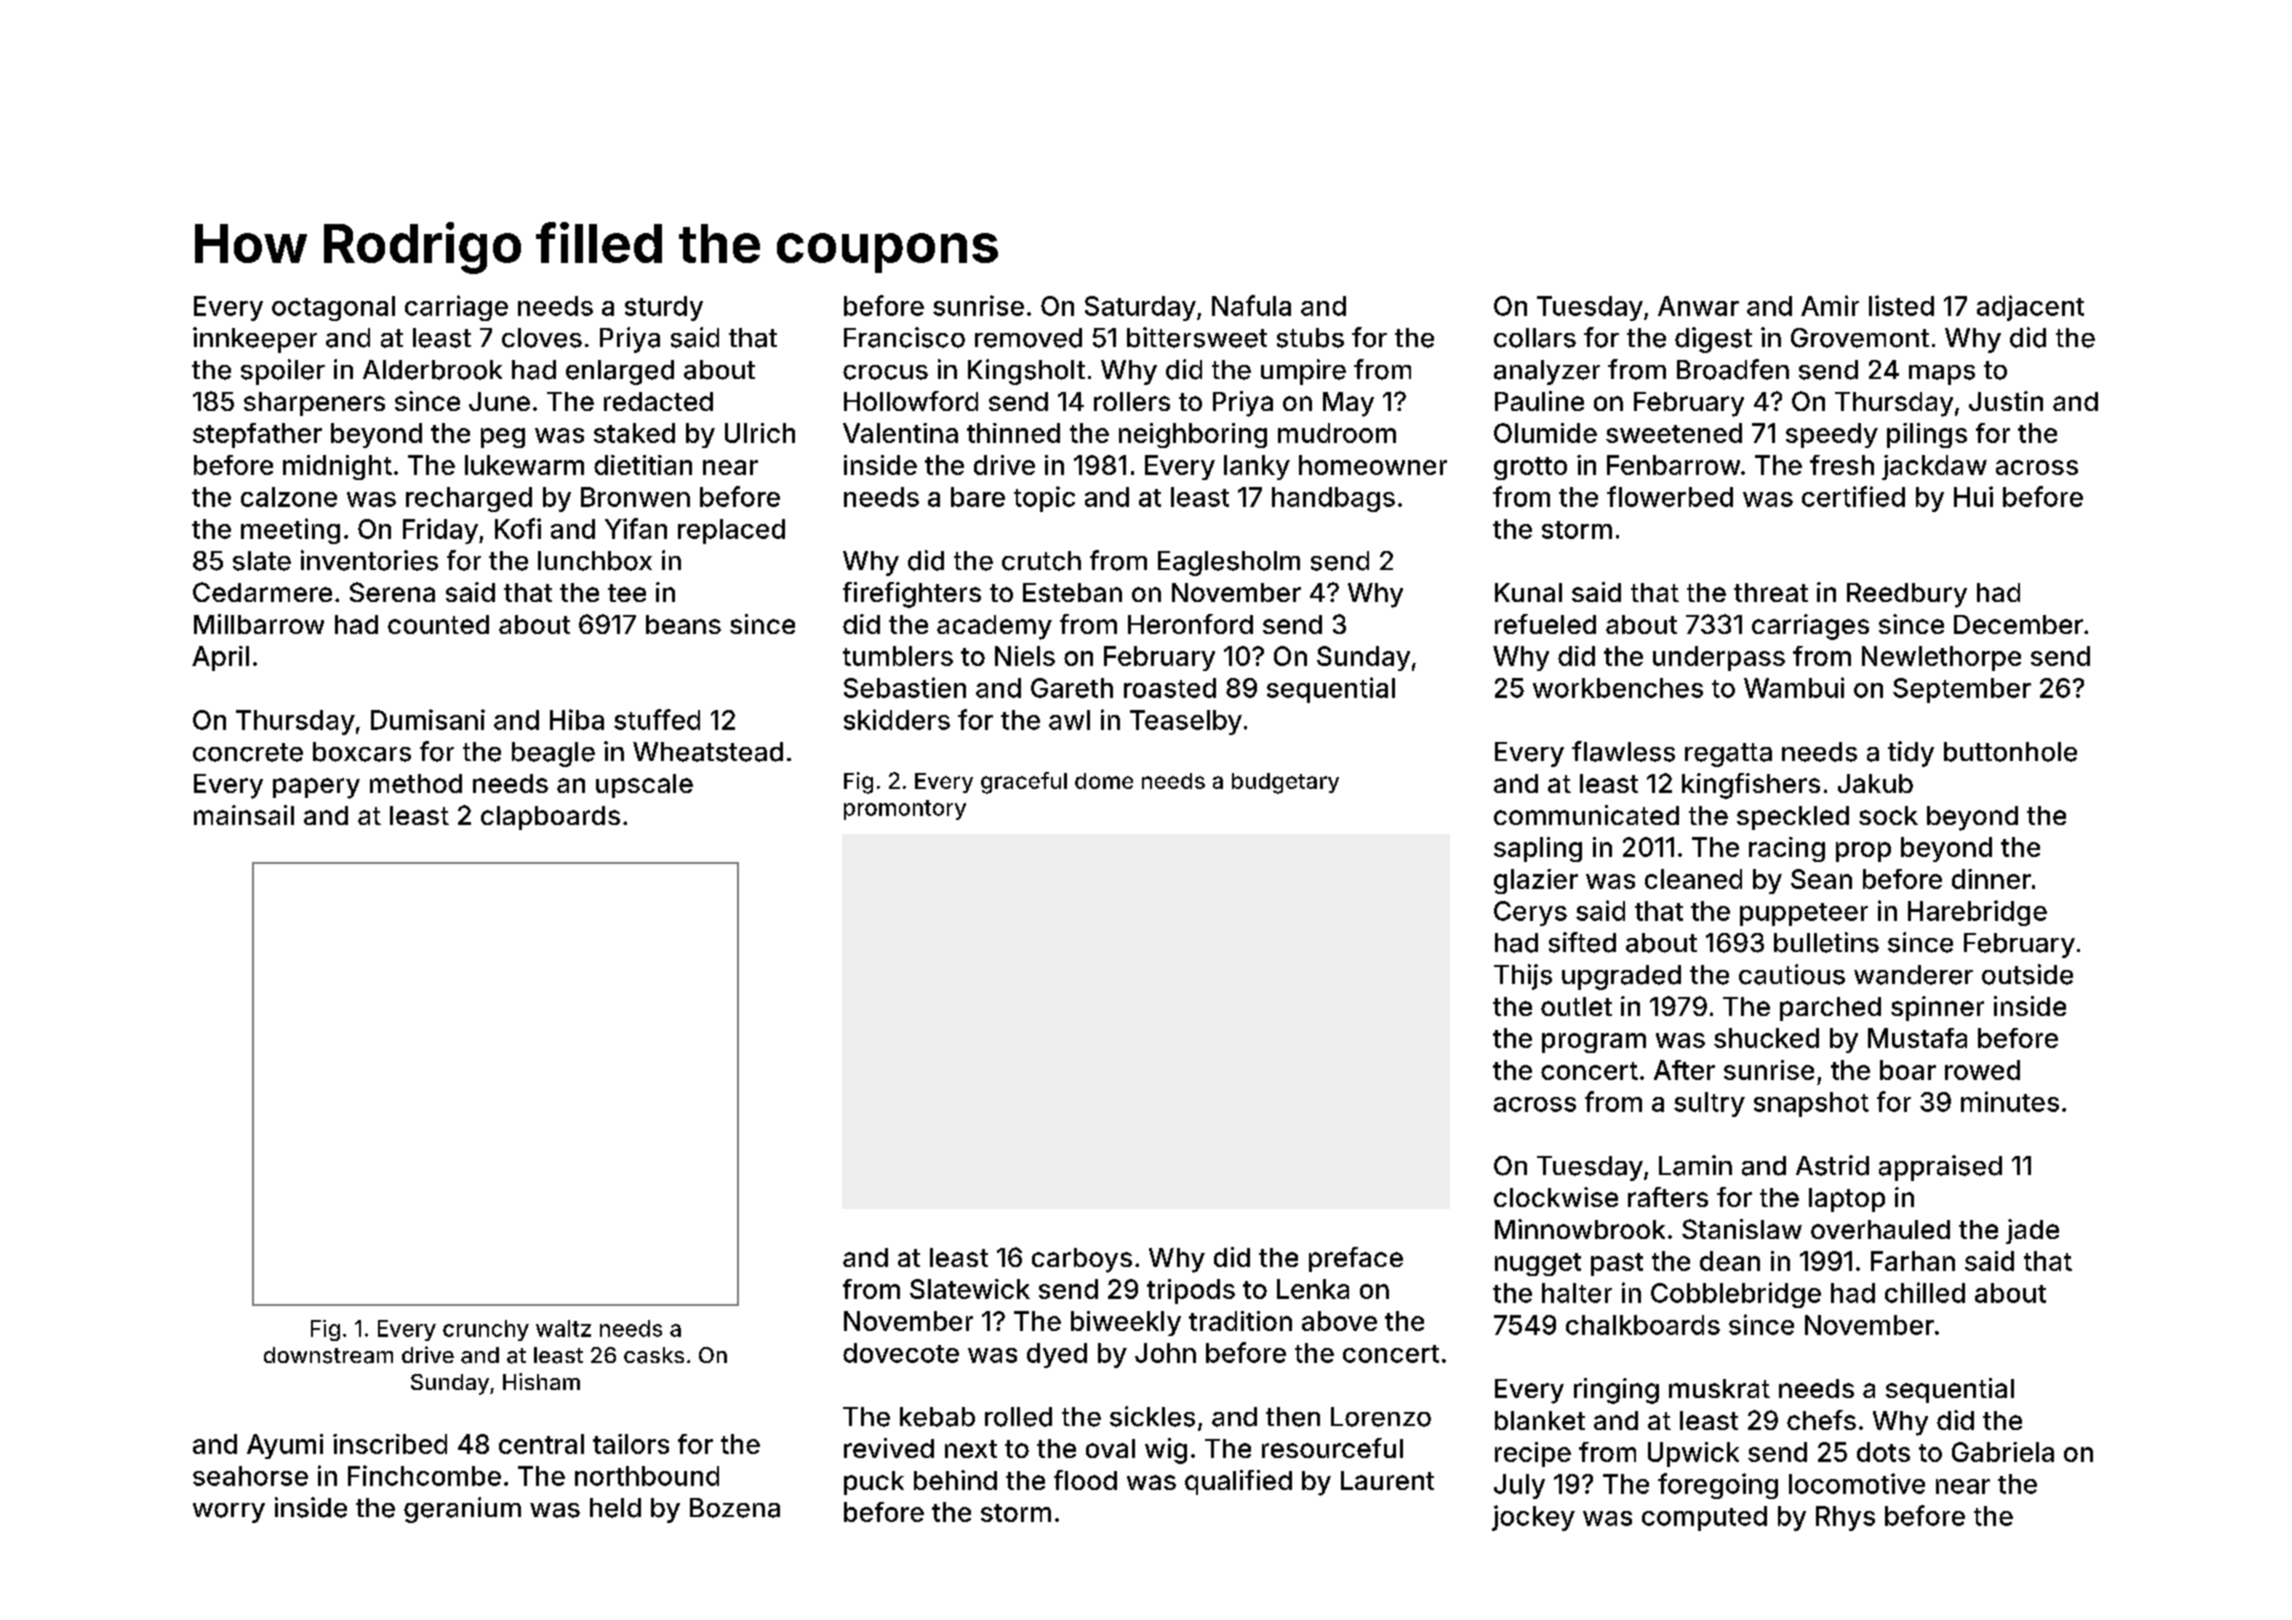 The image size is (2292, 1620). Describe the element at coordinates (1251, 305) in the image. I see `Nafula` at that location.
